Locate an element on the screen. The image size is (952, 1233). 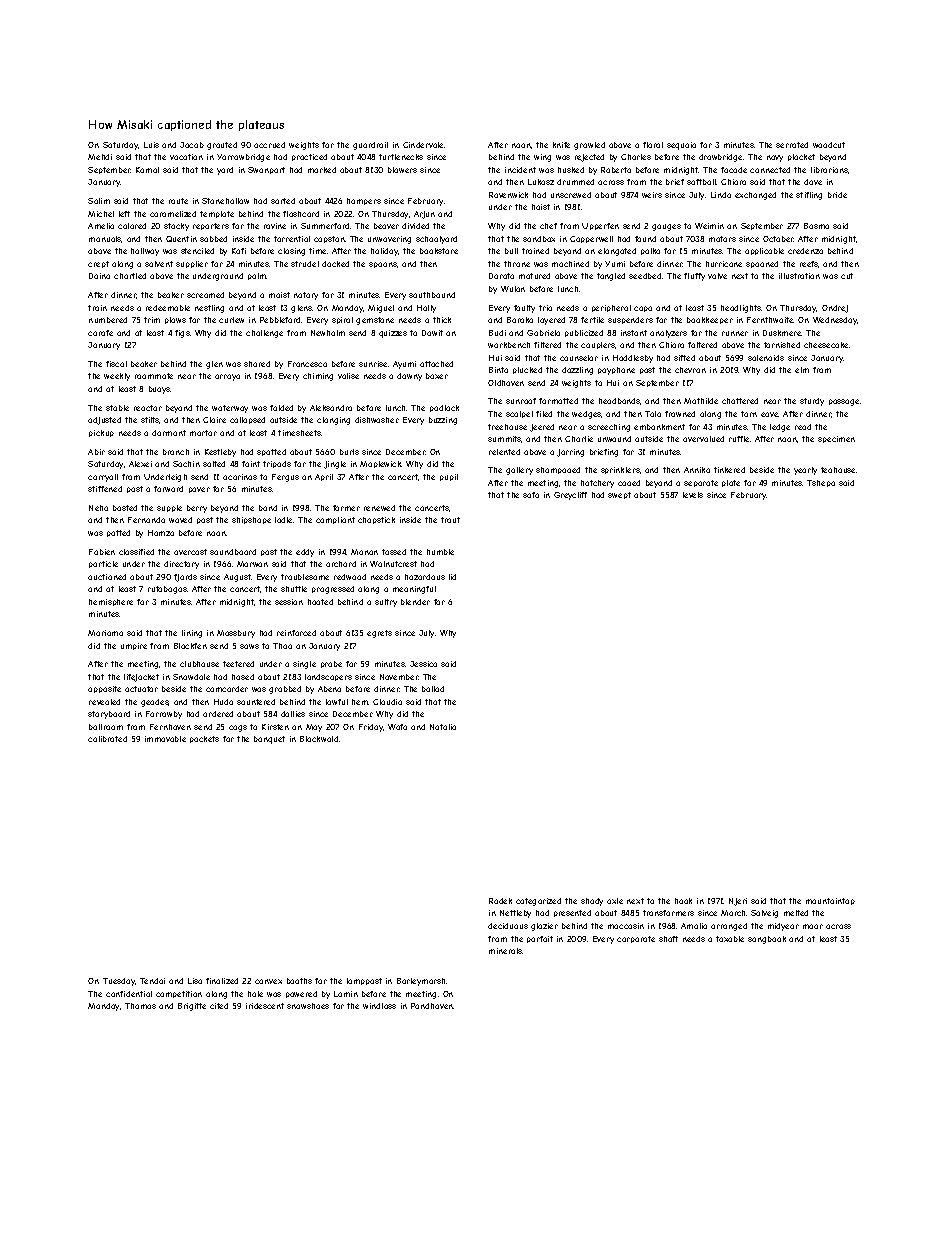
Thomas is located at coordinates (140, 1006).
